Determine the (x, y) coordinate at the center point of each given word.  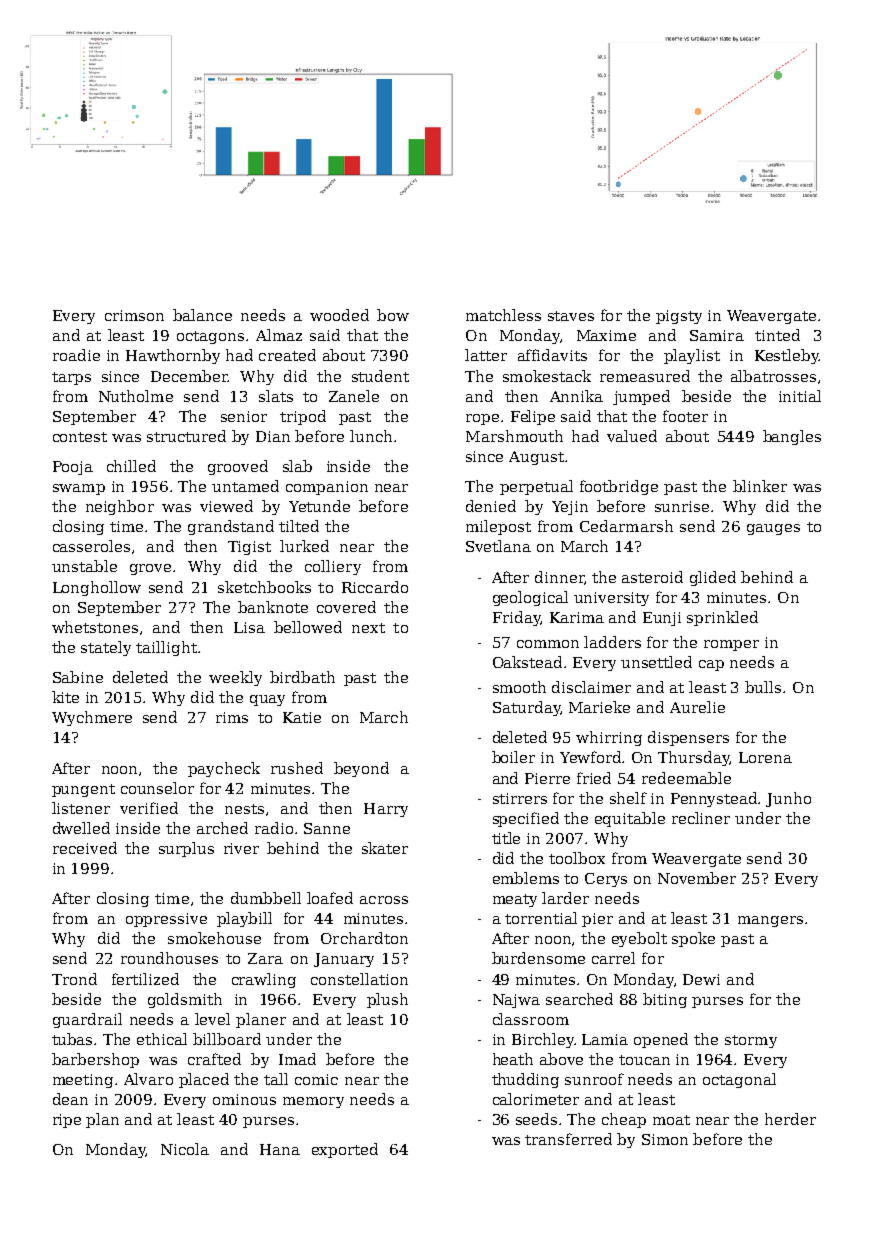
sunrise (682, 506)
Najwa (516, 1001)
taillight (166, 648)
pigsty (679, 317)
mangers (770, 921)
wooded (339, 315)
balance (202, 315)
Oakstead (527, 662)
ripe (67, 1121)
